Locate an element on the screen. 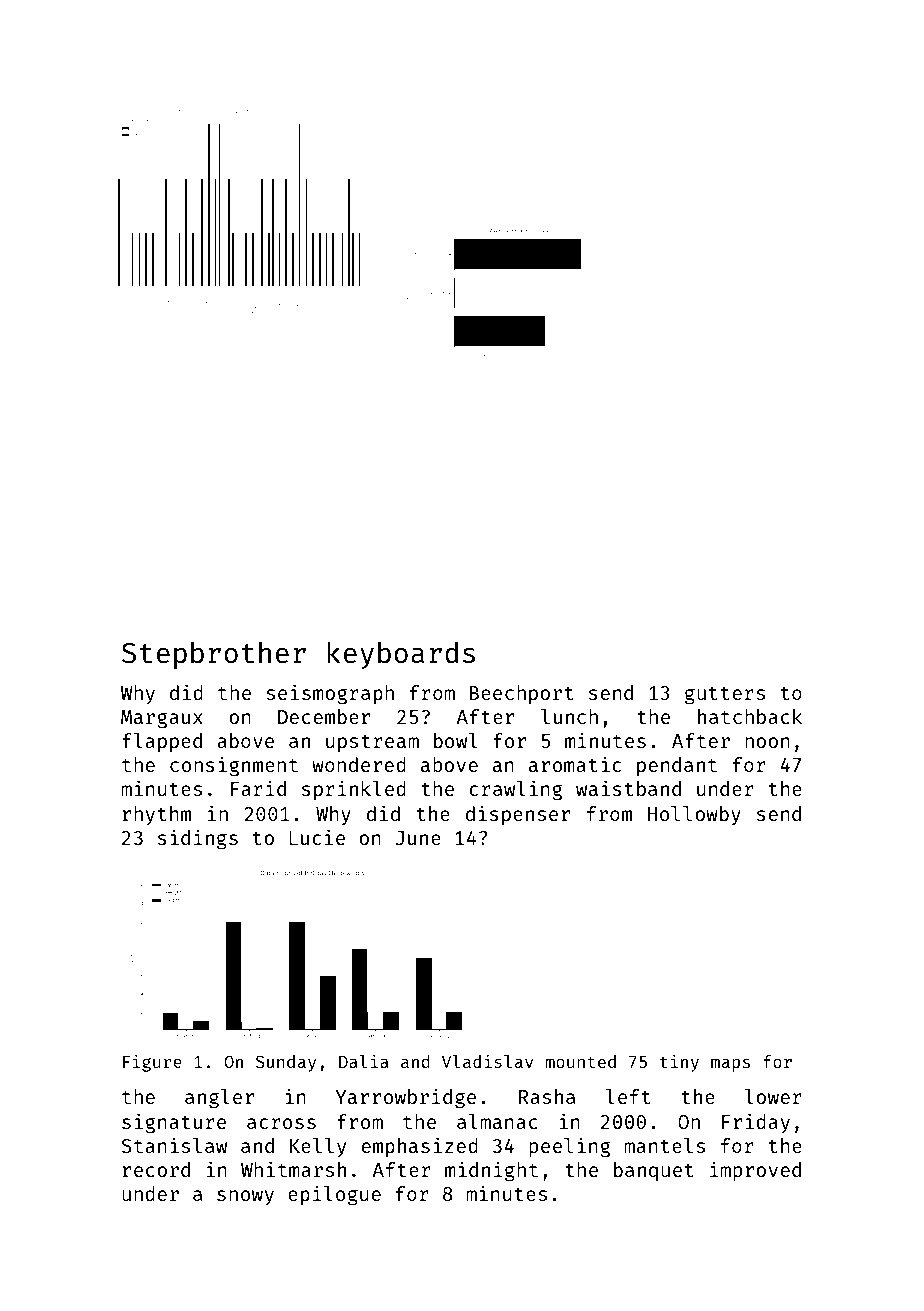 Image resolution: width=924 pixels, height=1311 pixels. epilogue is located at coordinates (334, 1195).
